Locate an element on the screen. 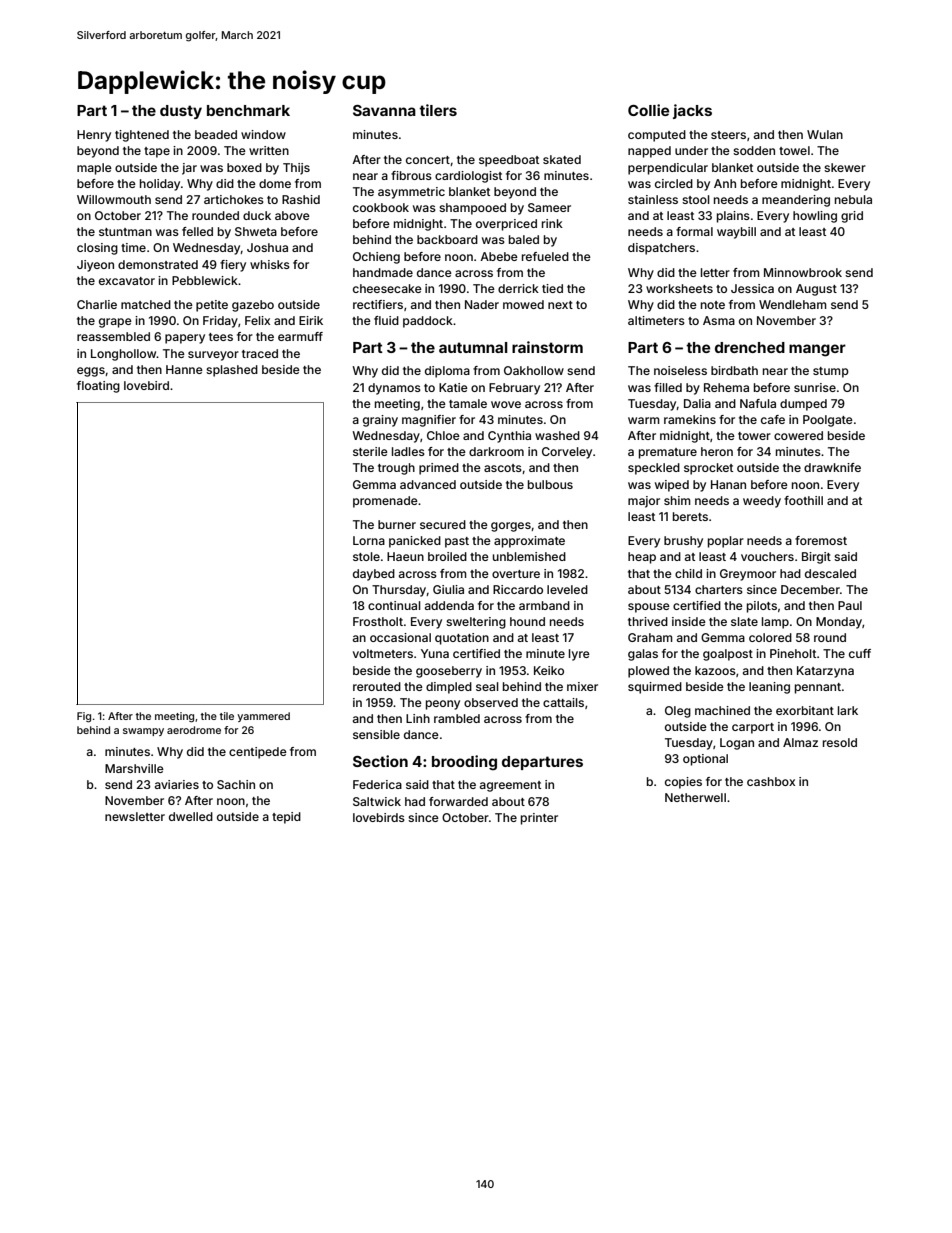  Hanan is located at coordinates (728, 484).
